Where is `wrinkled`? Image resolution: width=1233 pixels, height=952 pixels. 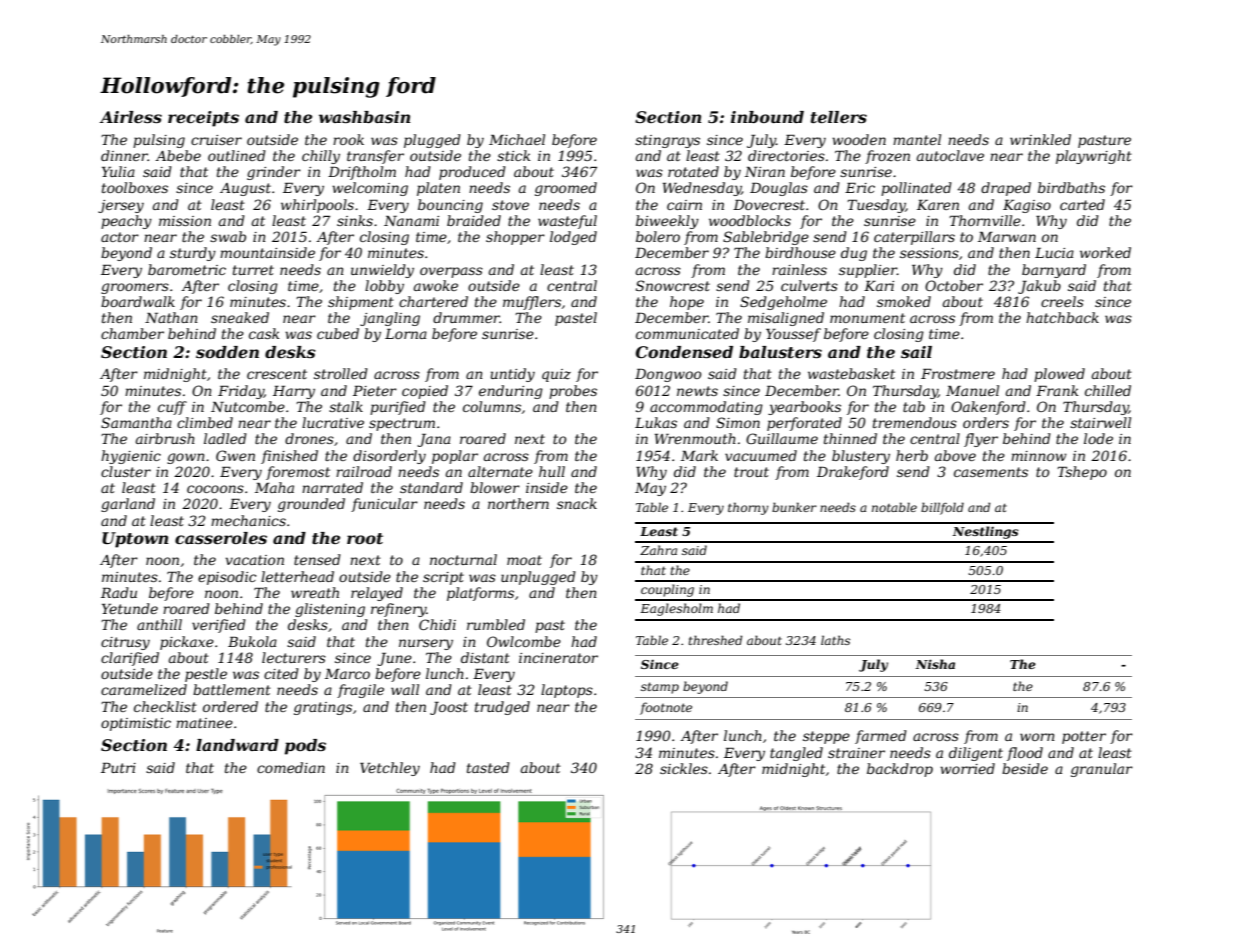
wrinkled is located at coordinates (1040, 139).
